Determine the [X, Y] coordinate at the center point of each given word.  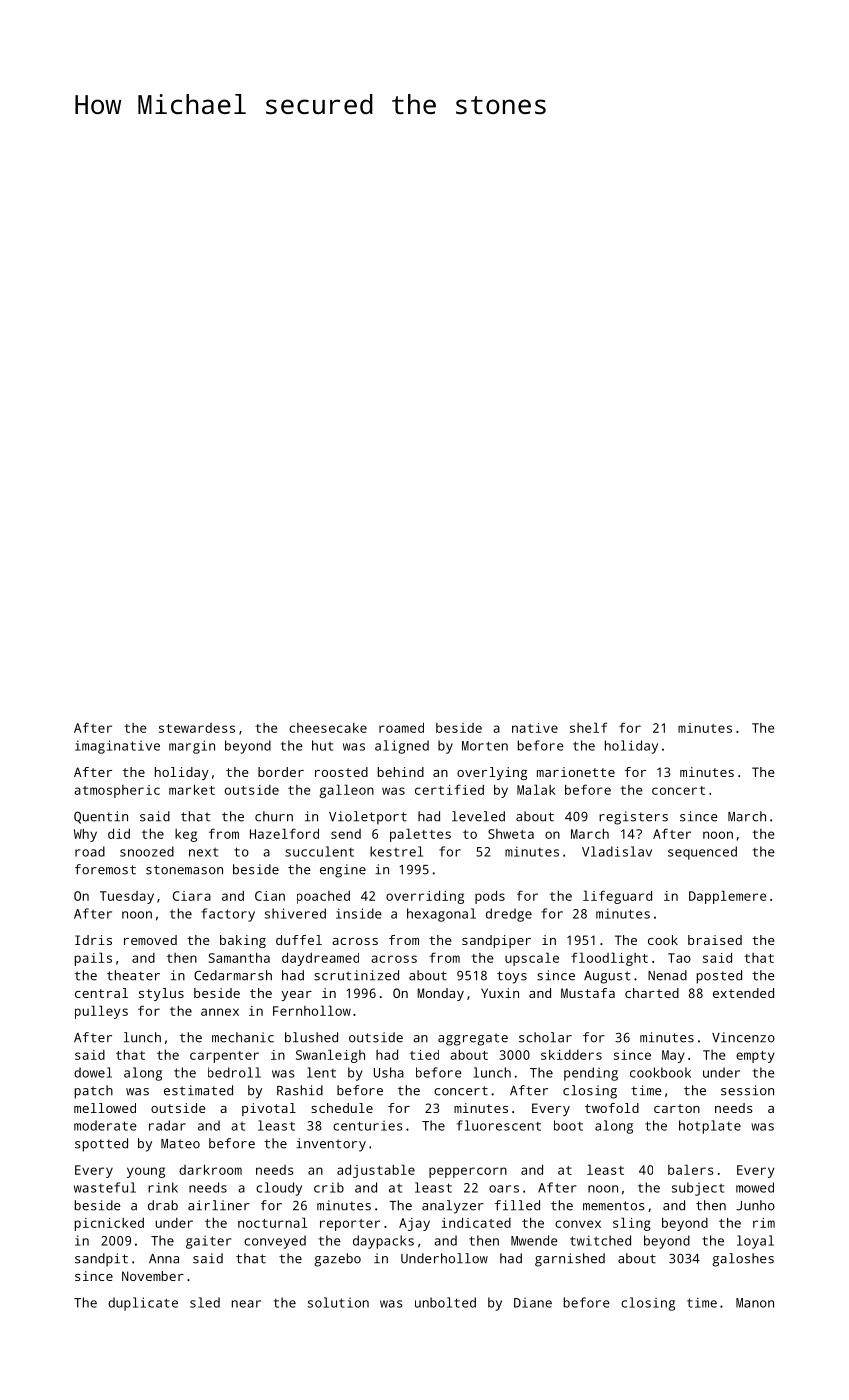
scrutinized [356, 975]
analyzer [453, 1207]
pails [93, 959]
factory [228, 915]
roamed [401, 727]
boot [568, 1125]
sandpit [101, 1260]
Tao [679, 958]
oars [504, 1189]
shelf [588, 727]
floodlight [609, 959]
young [146, 1172]
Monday [440, 994]
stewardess [197, 728]
